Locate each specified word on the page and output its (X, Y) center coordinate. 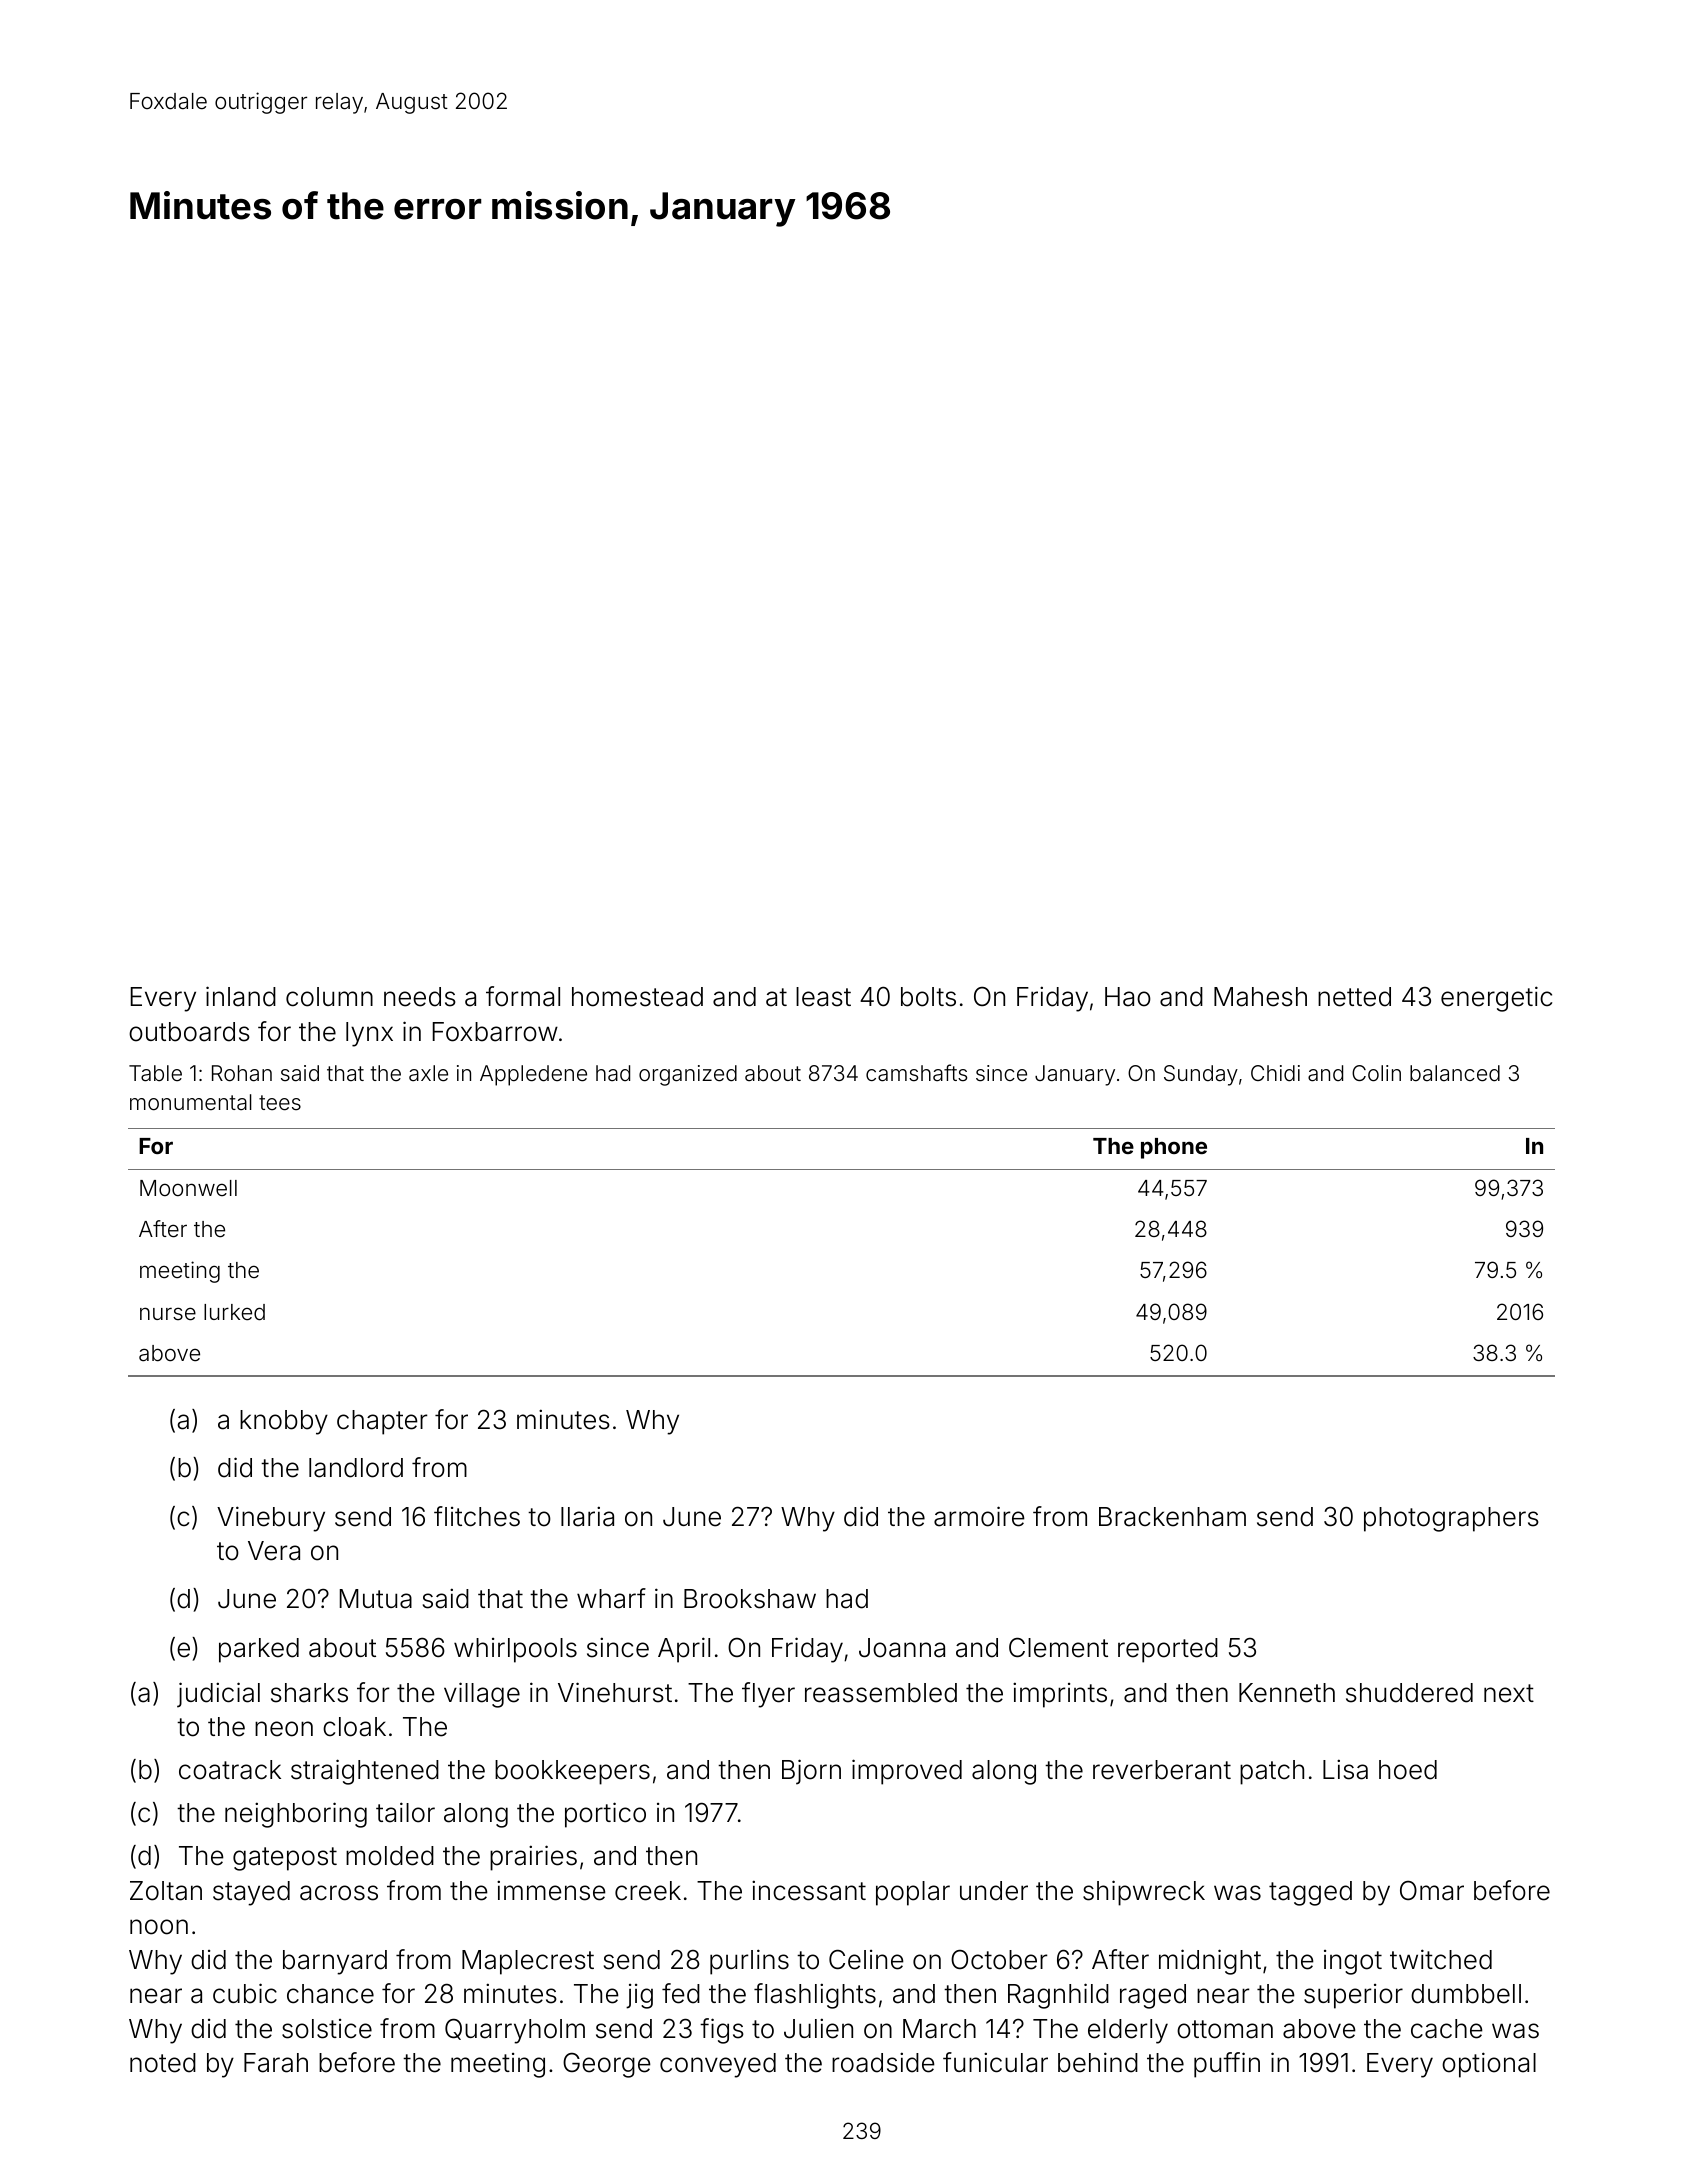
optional (1489, 2065)
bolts (928, 997)
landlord (356, 1468)
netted (1354, 997)
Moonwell (188, 1188)
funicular (995, 2062)
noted (163, 2063)
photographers (1451, 1519)
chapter (382, 1422)
